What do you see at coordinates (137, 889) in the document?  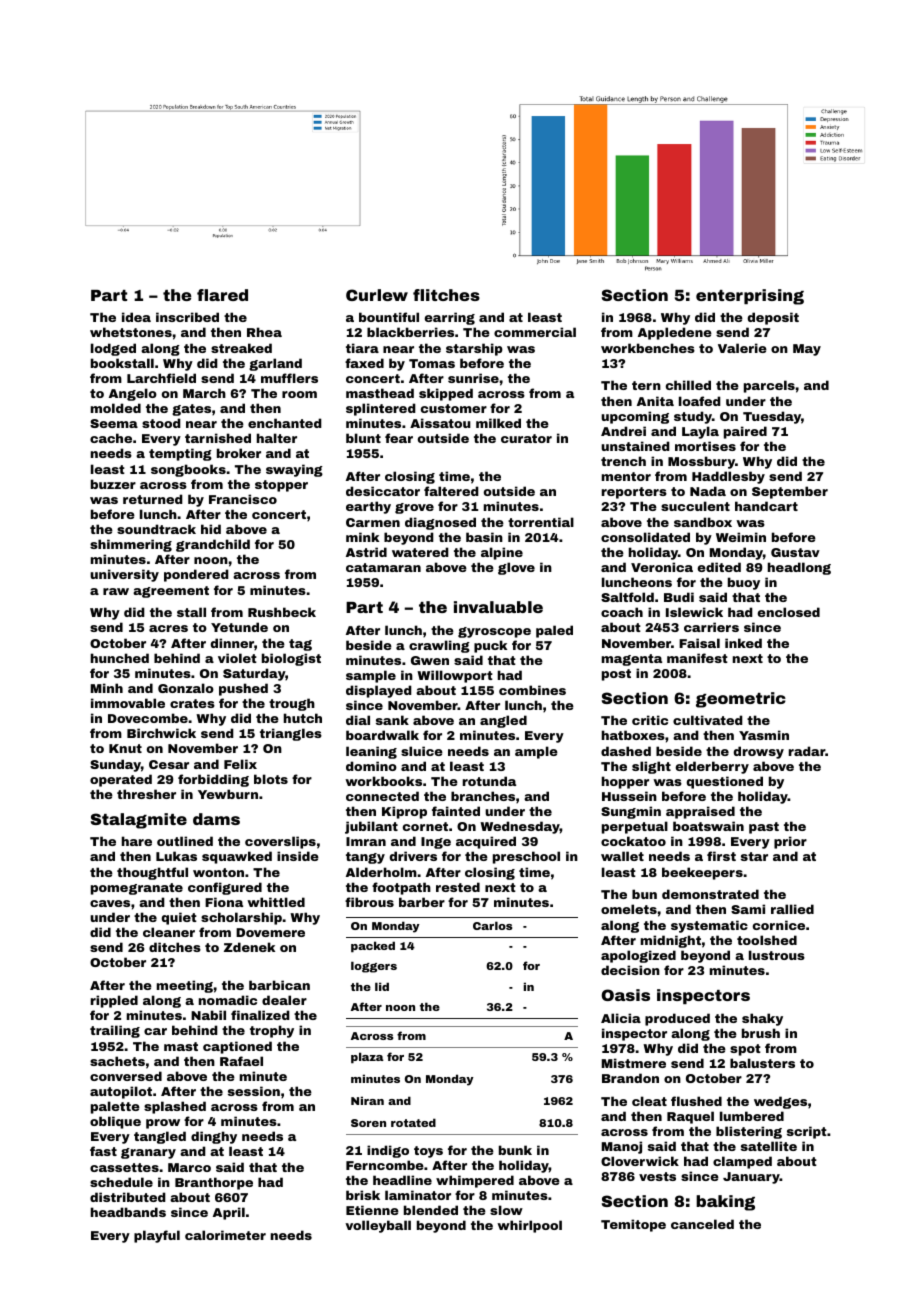 I see `pomegranate` at bounding box center [137, 889].
